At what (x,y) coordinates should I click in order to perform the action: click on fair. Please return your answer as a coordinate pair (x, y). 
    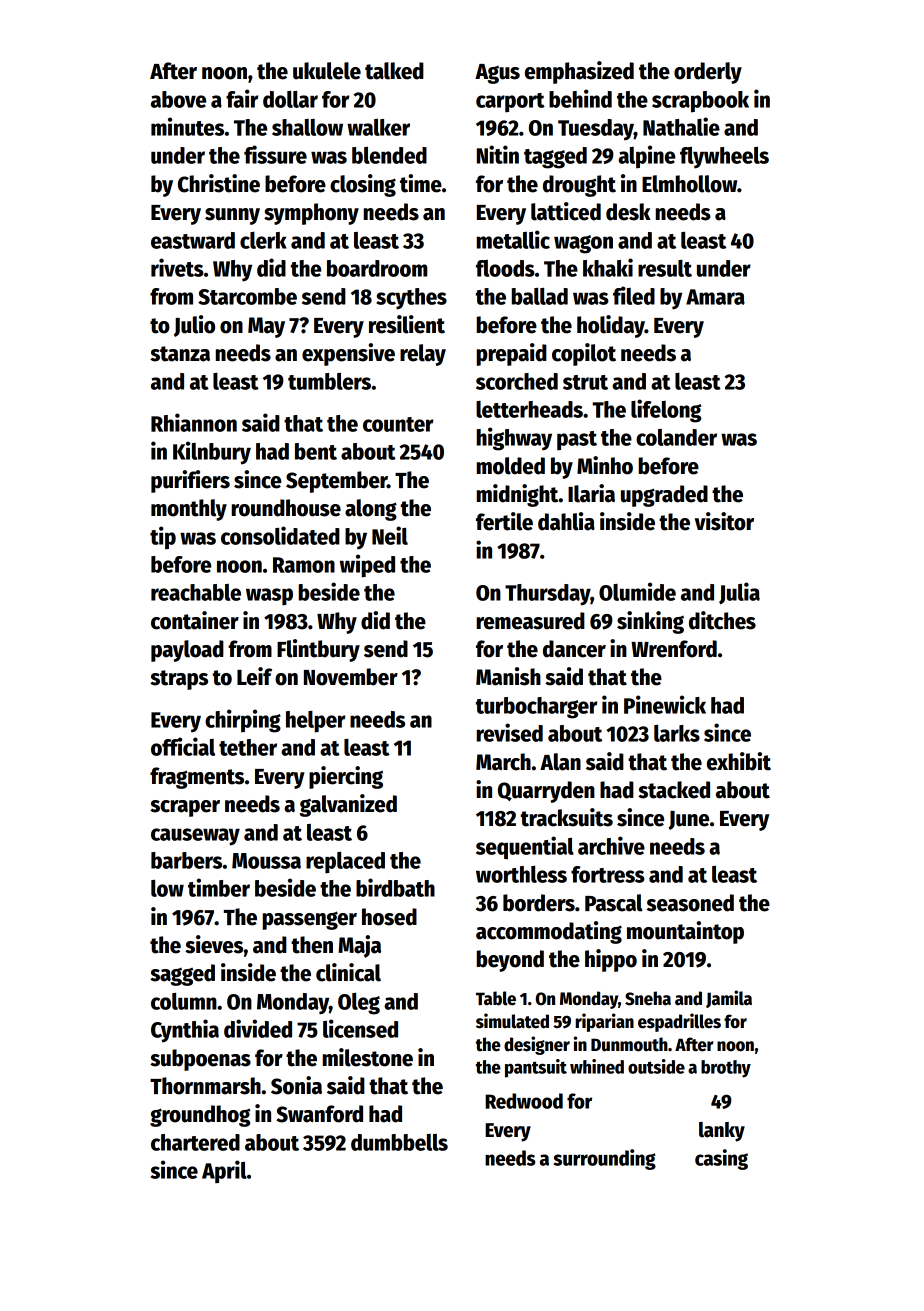
    Looking at the image, I should click on (242, 98).
